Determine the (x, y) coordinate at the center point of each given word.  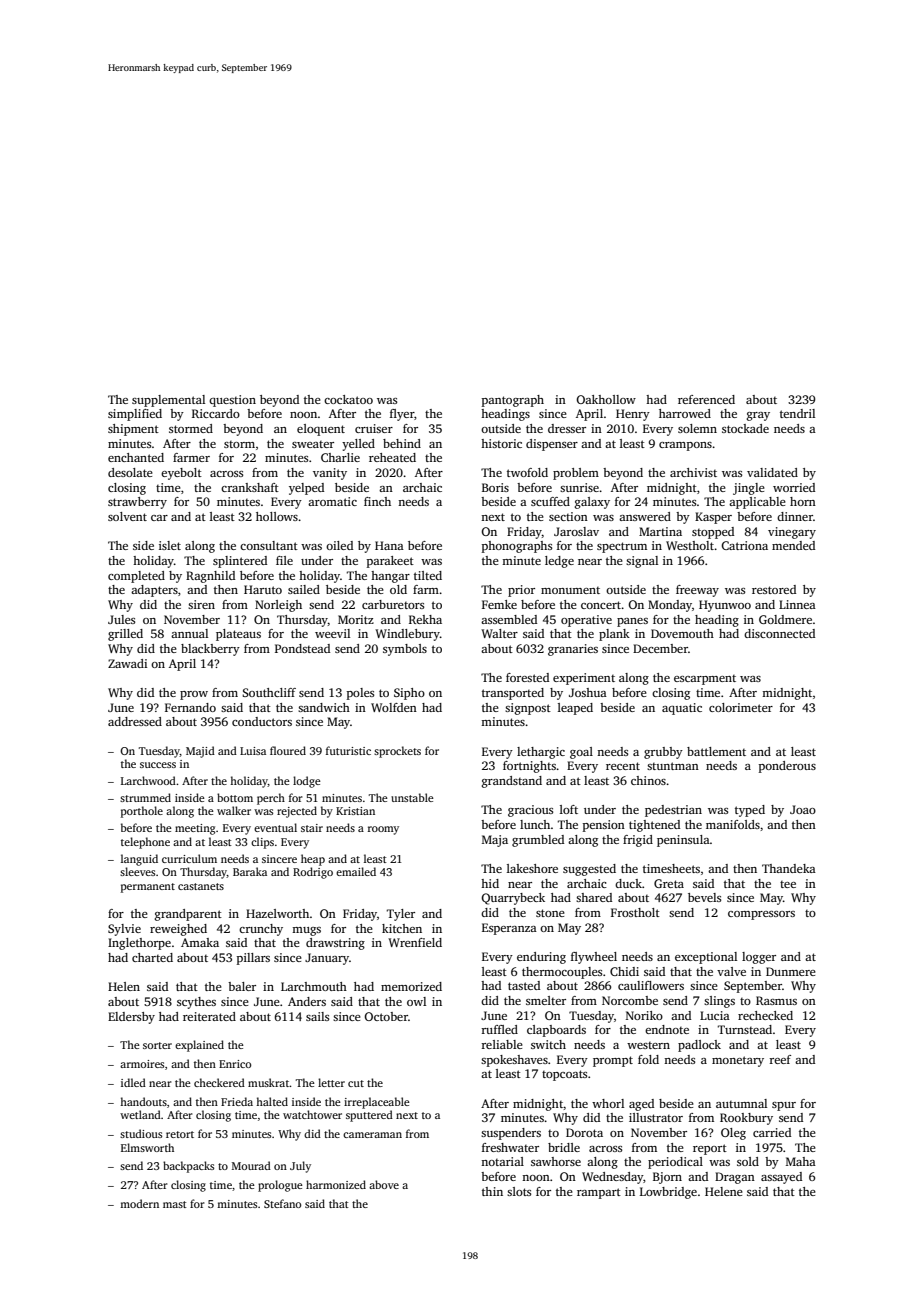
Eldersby (131, 1018)
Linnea (797, 604)
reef (780, 1059)
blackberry (210, 650)
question (232, 401)
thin (492, 1191)
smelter (546, 1000)
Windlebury (407, 635)
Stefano (282, 1203)
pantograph (513, 401)
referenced (706, 399)
